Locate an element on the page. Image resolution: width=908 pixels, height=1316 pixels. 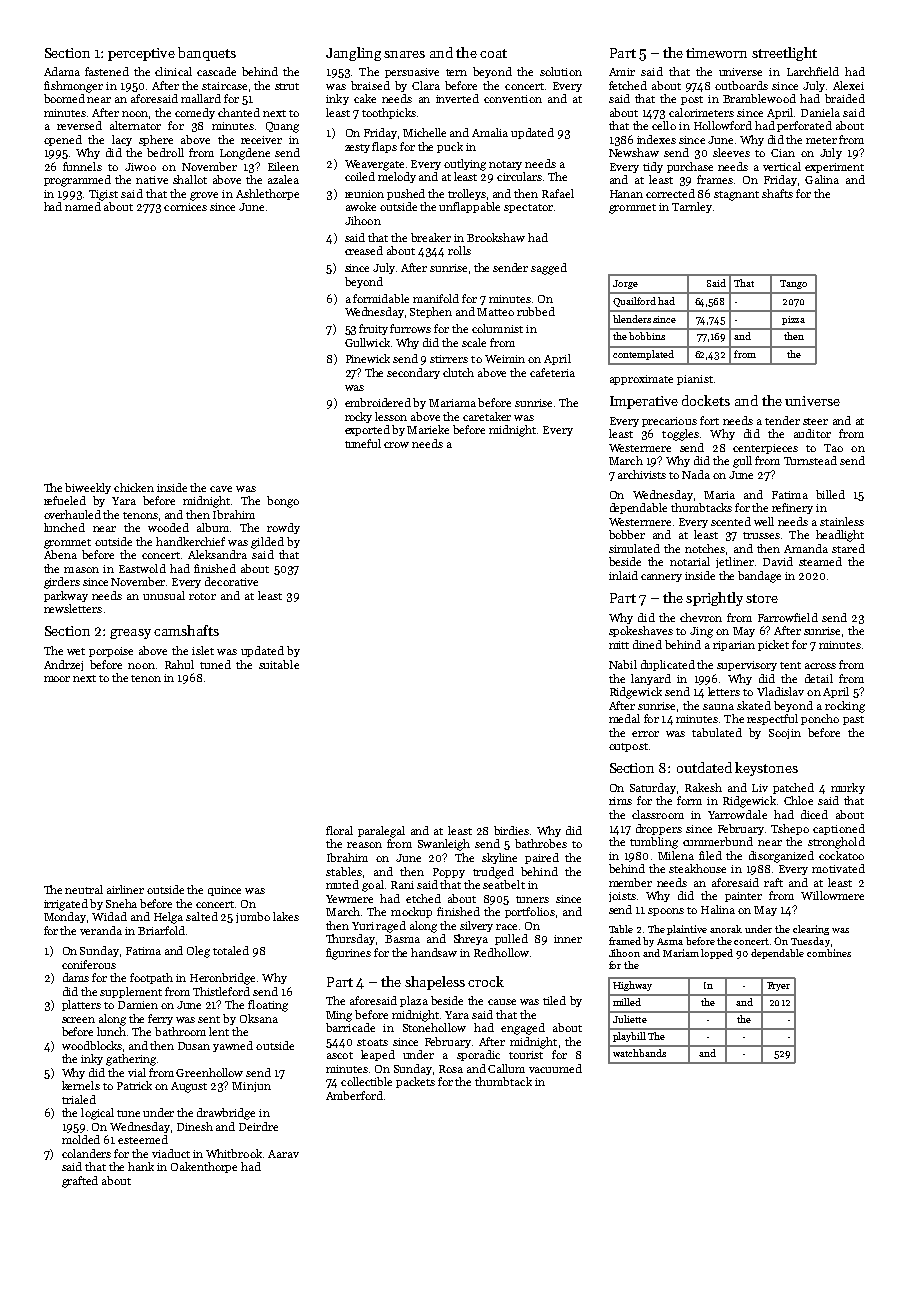
mitt is located at coordinates (619, 645).
